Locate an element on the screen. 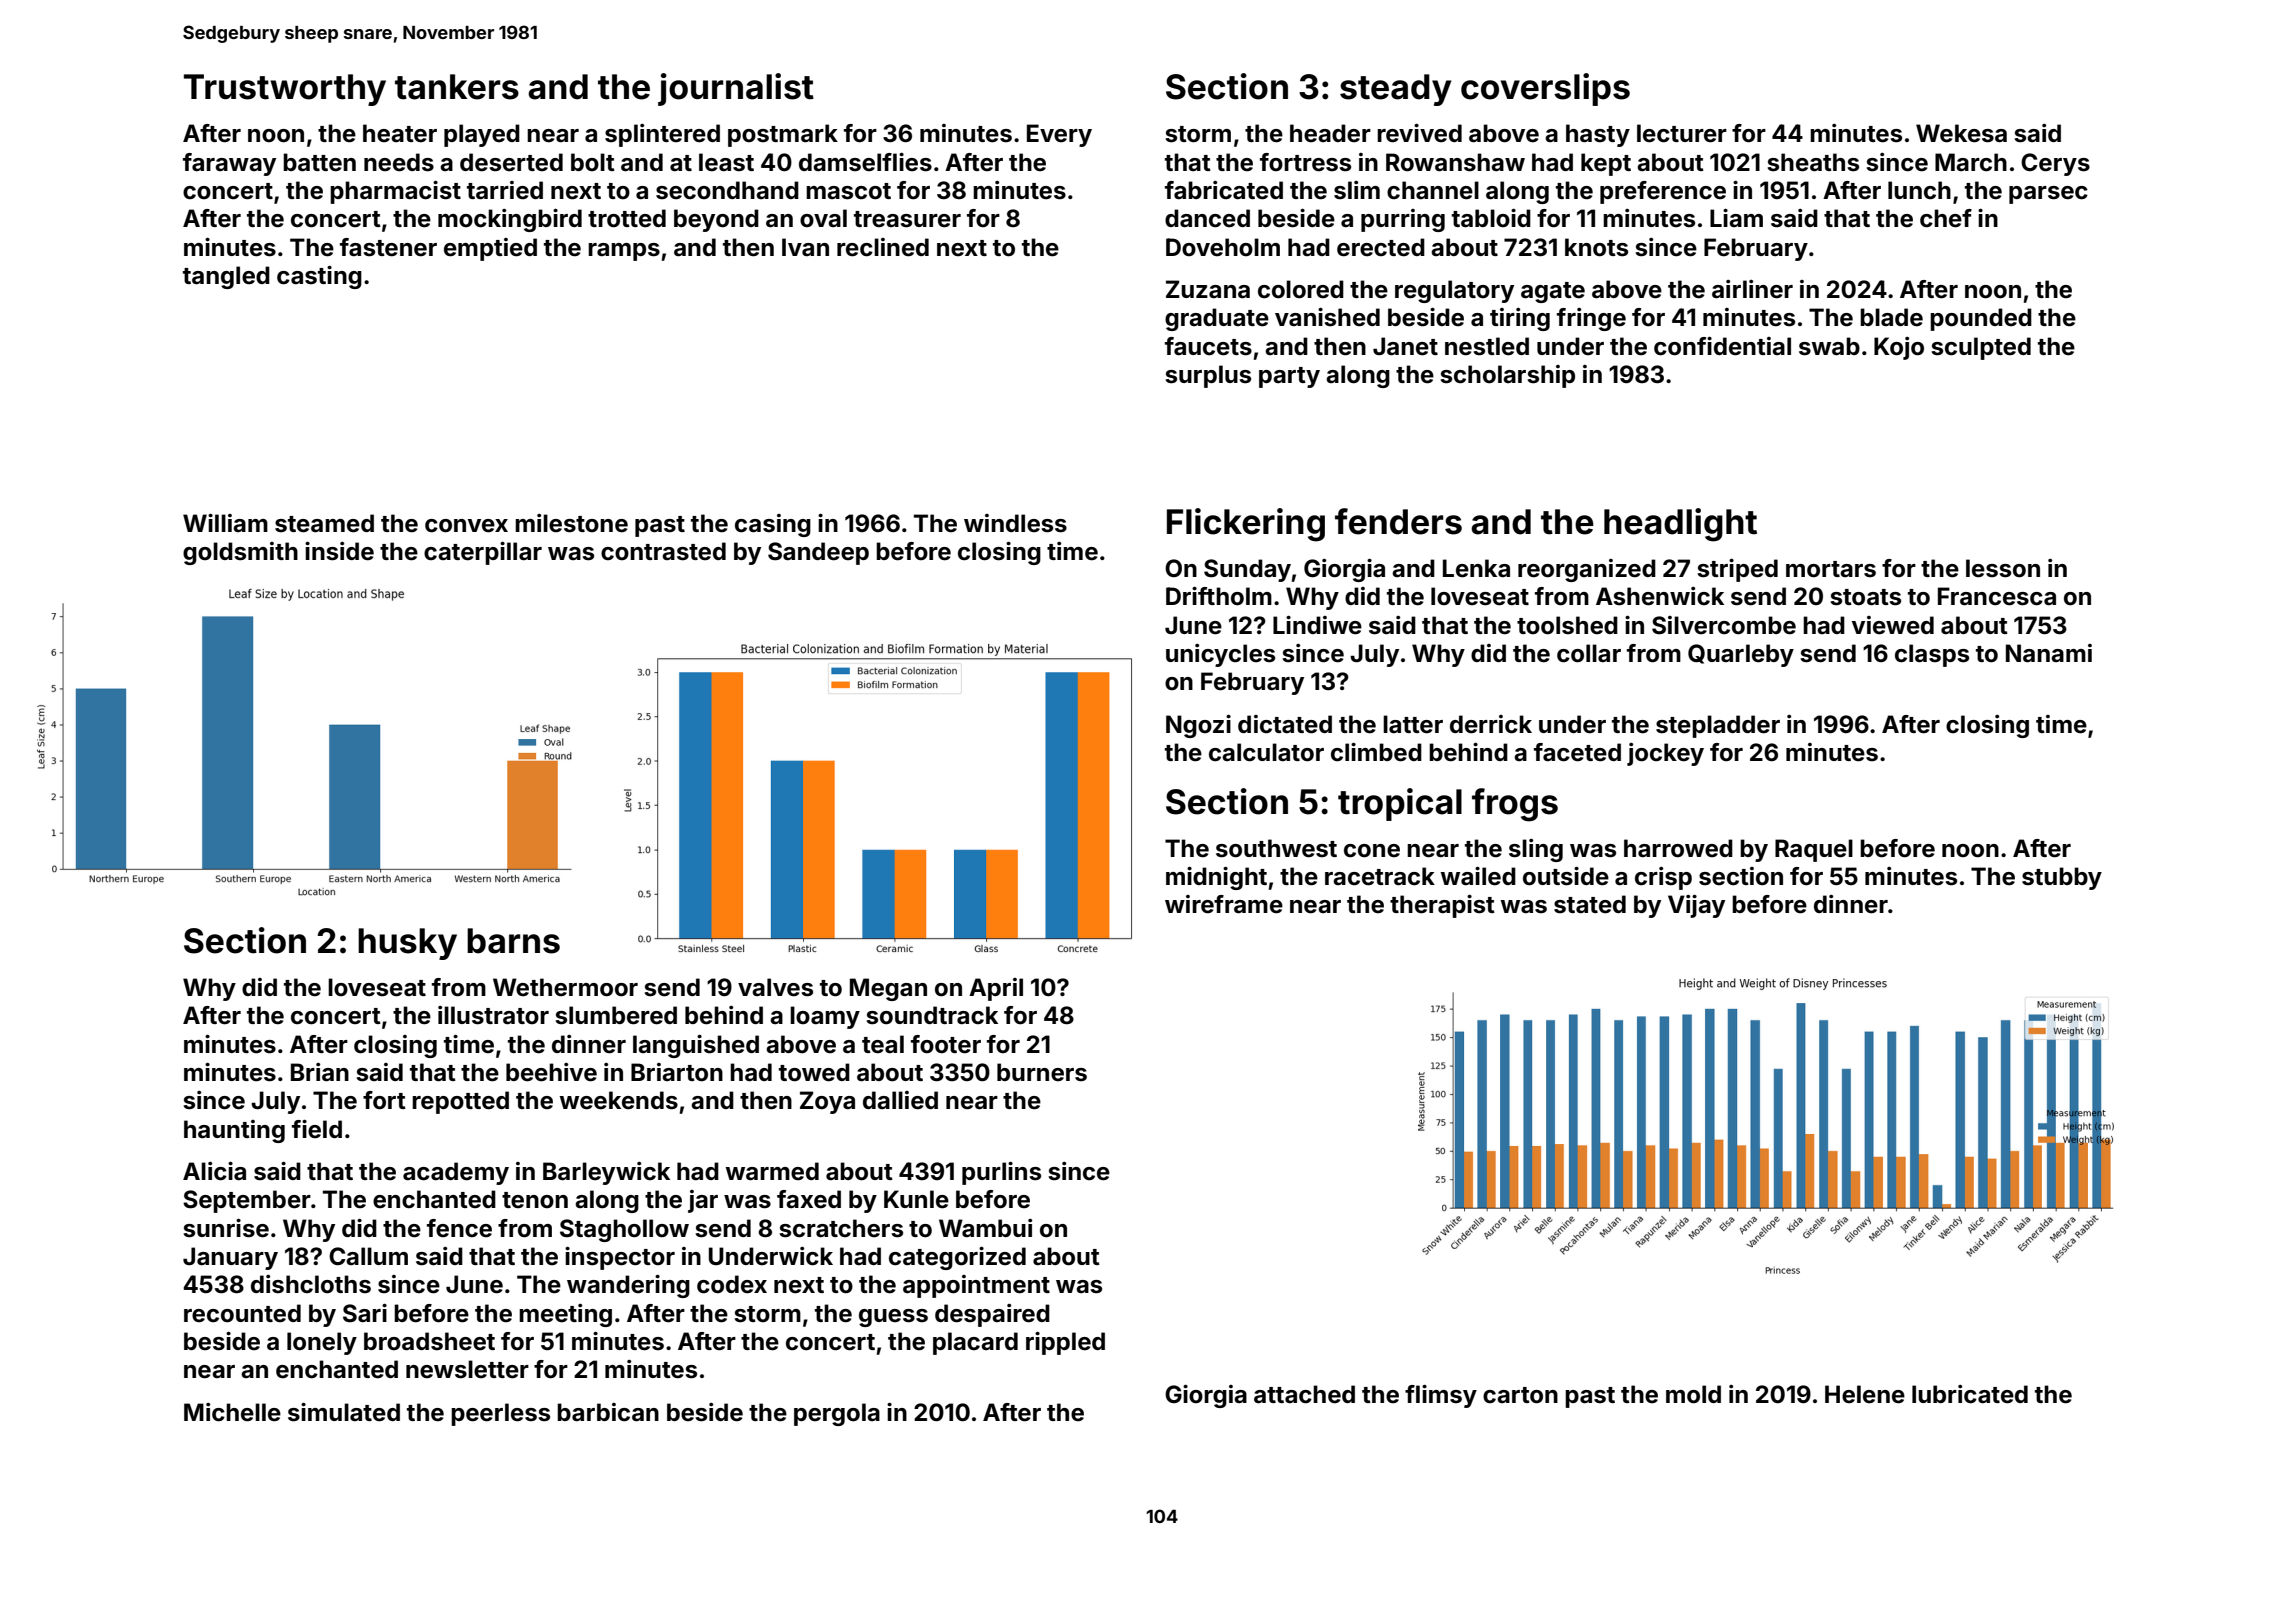  simulated is located at coordinates (344, 1412).
